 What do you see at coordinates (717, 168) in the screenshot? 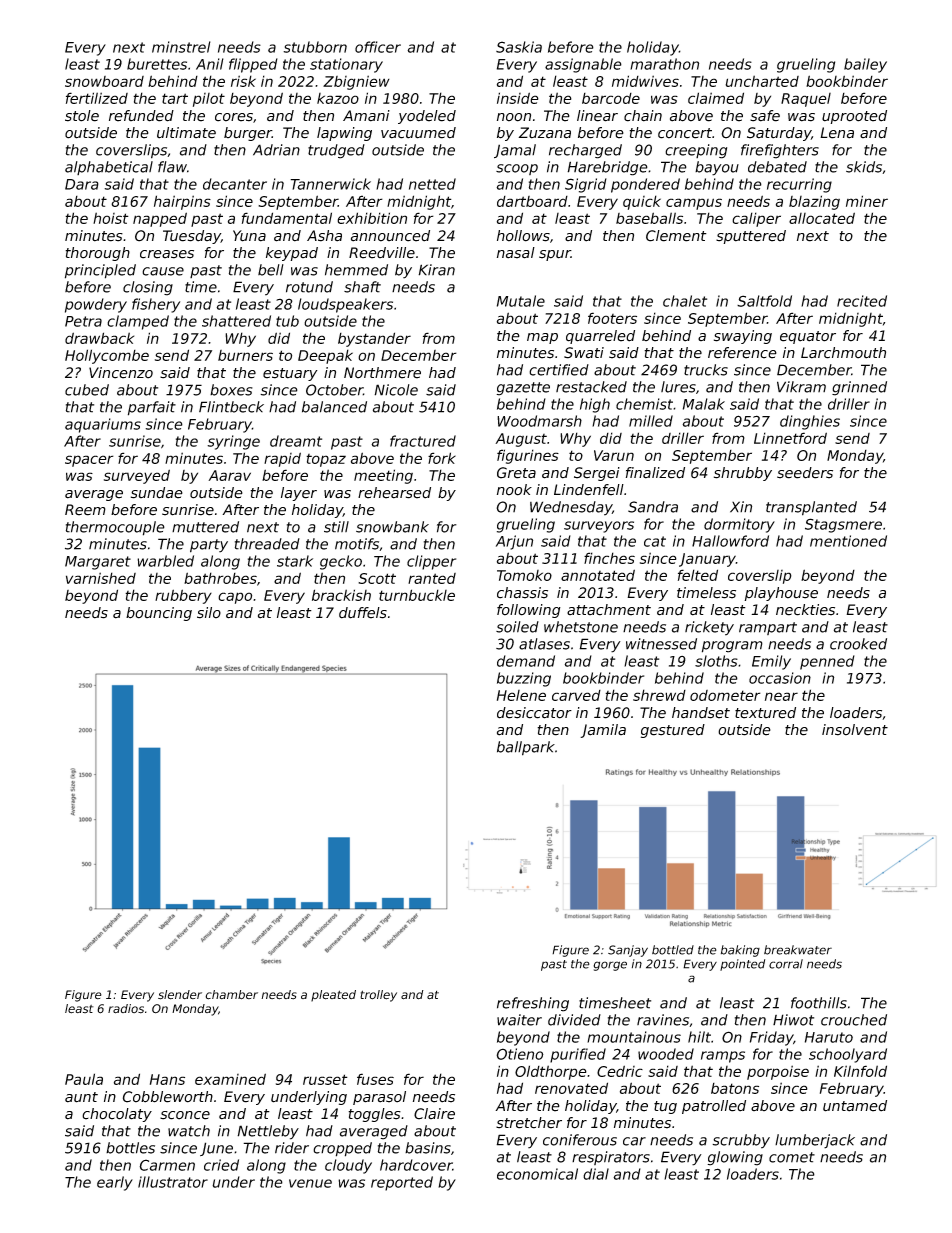
I see `bayou` at bounding box center [717, 168].
